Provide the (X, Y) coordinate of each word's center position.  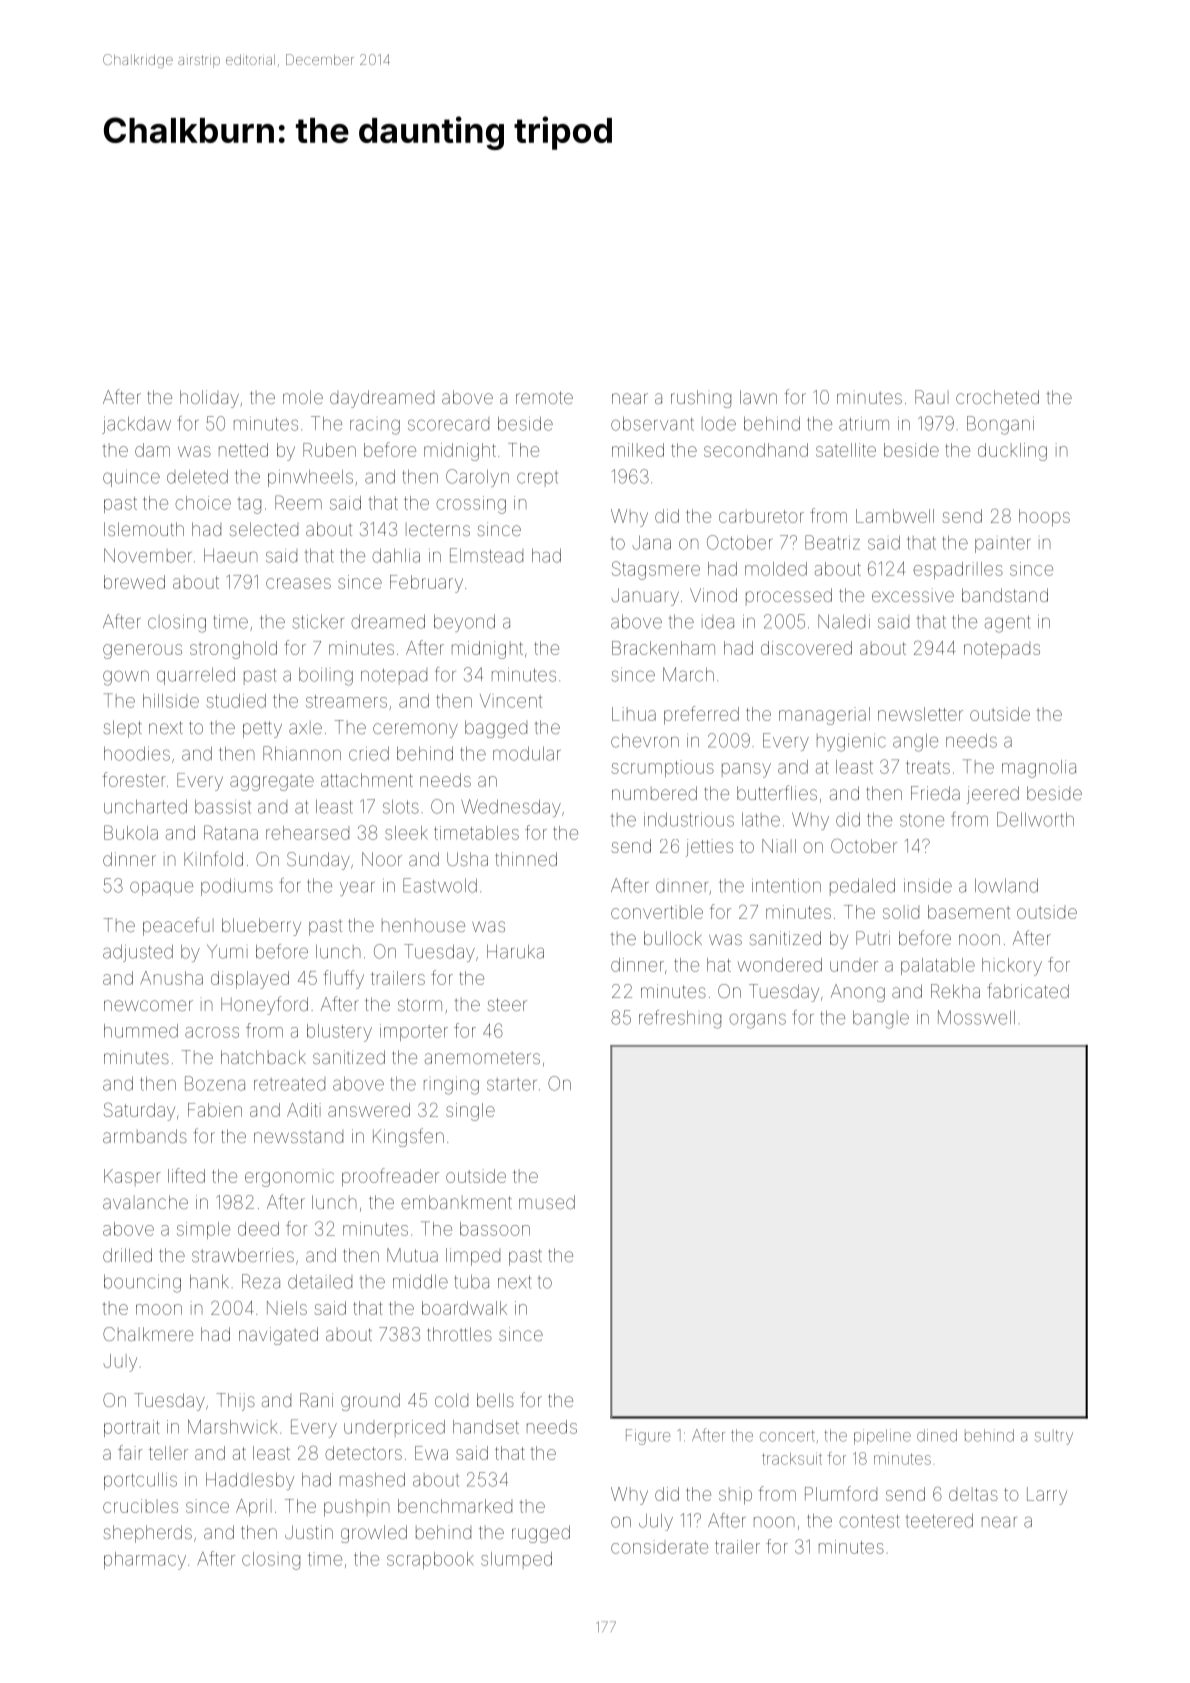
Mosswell (976, 1017)
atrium (864, 424)
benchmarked (455, 1506)
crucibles (140, 1506)
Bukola (131, 832)
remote (544, 397)
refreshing (680, 1019)
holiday (209, 399)
